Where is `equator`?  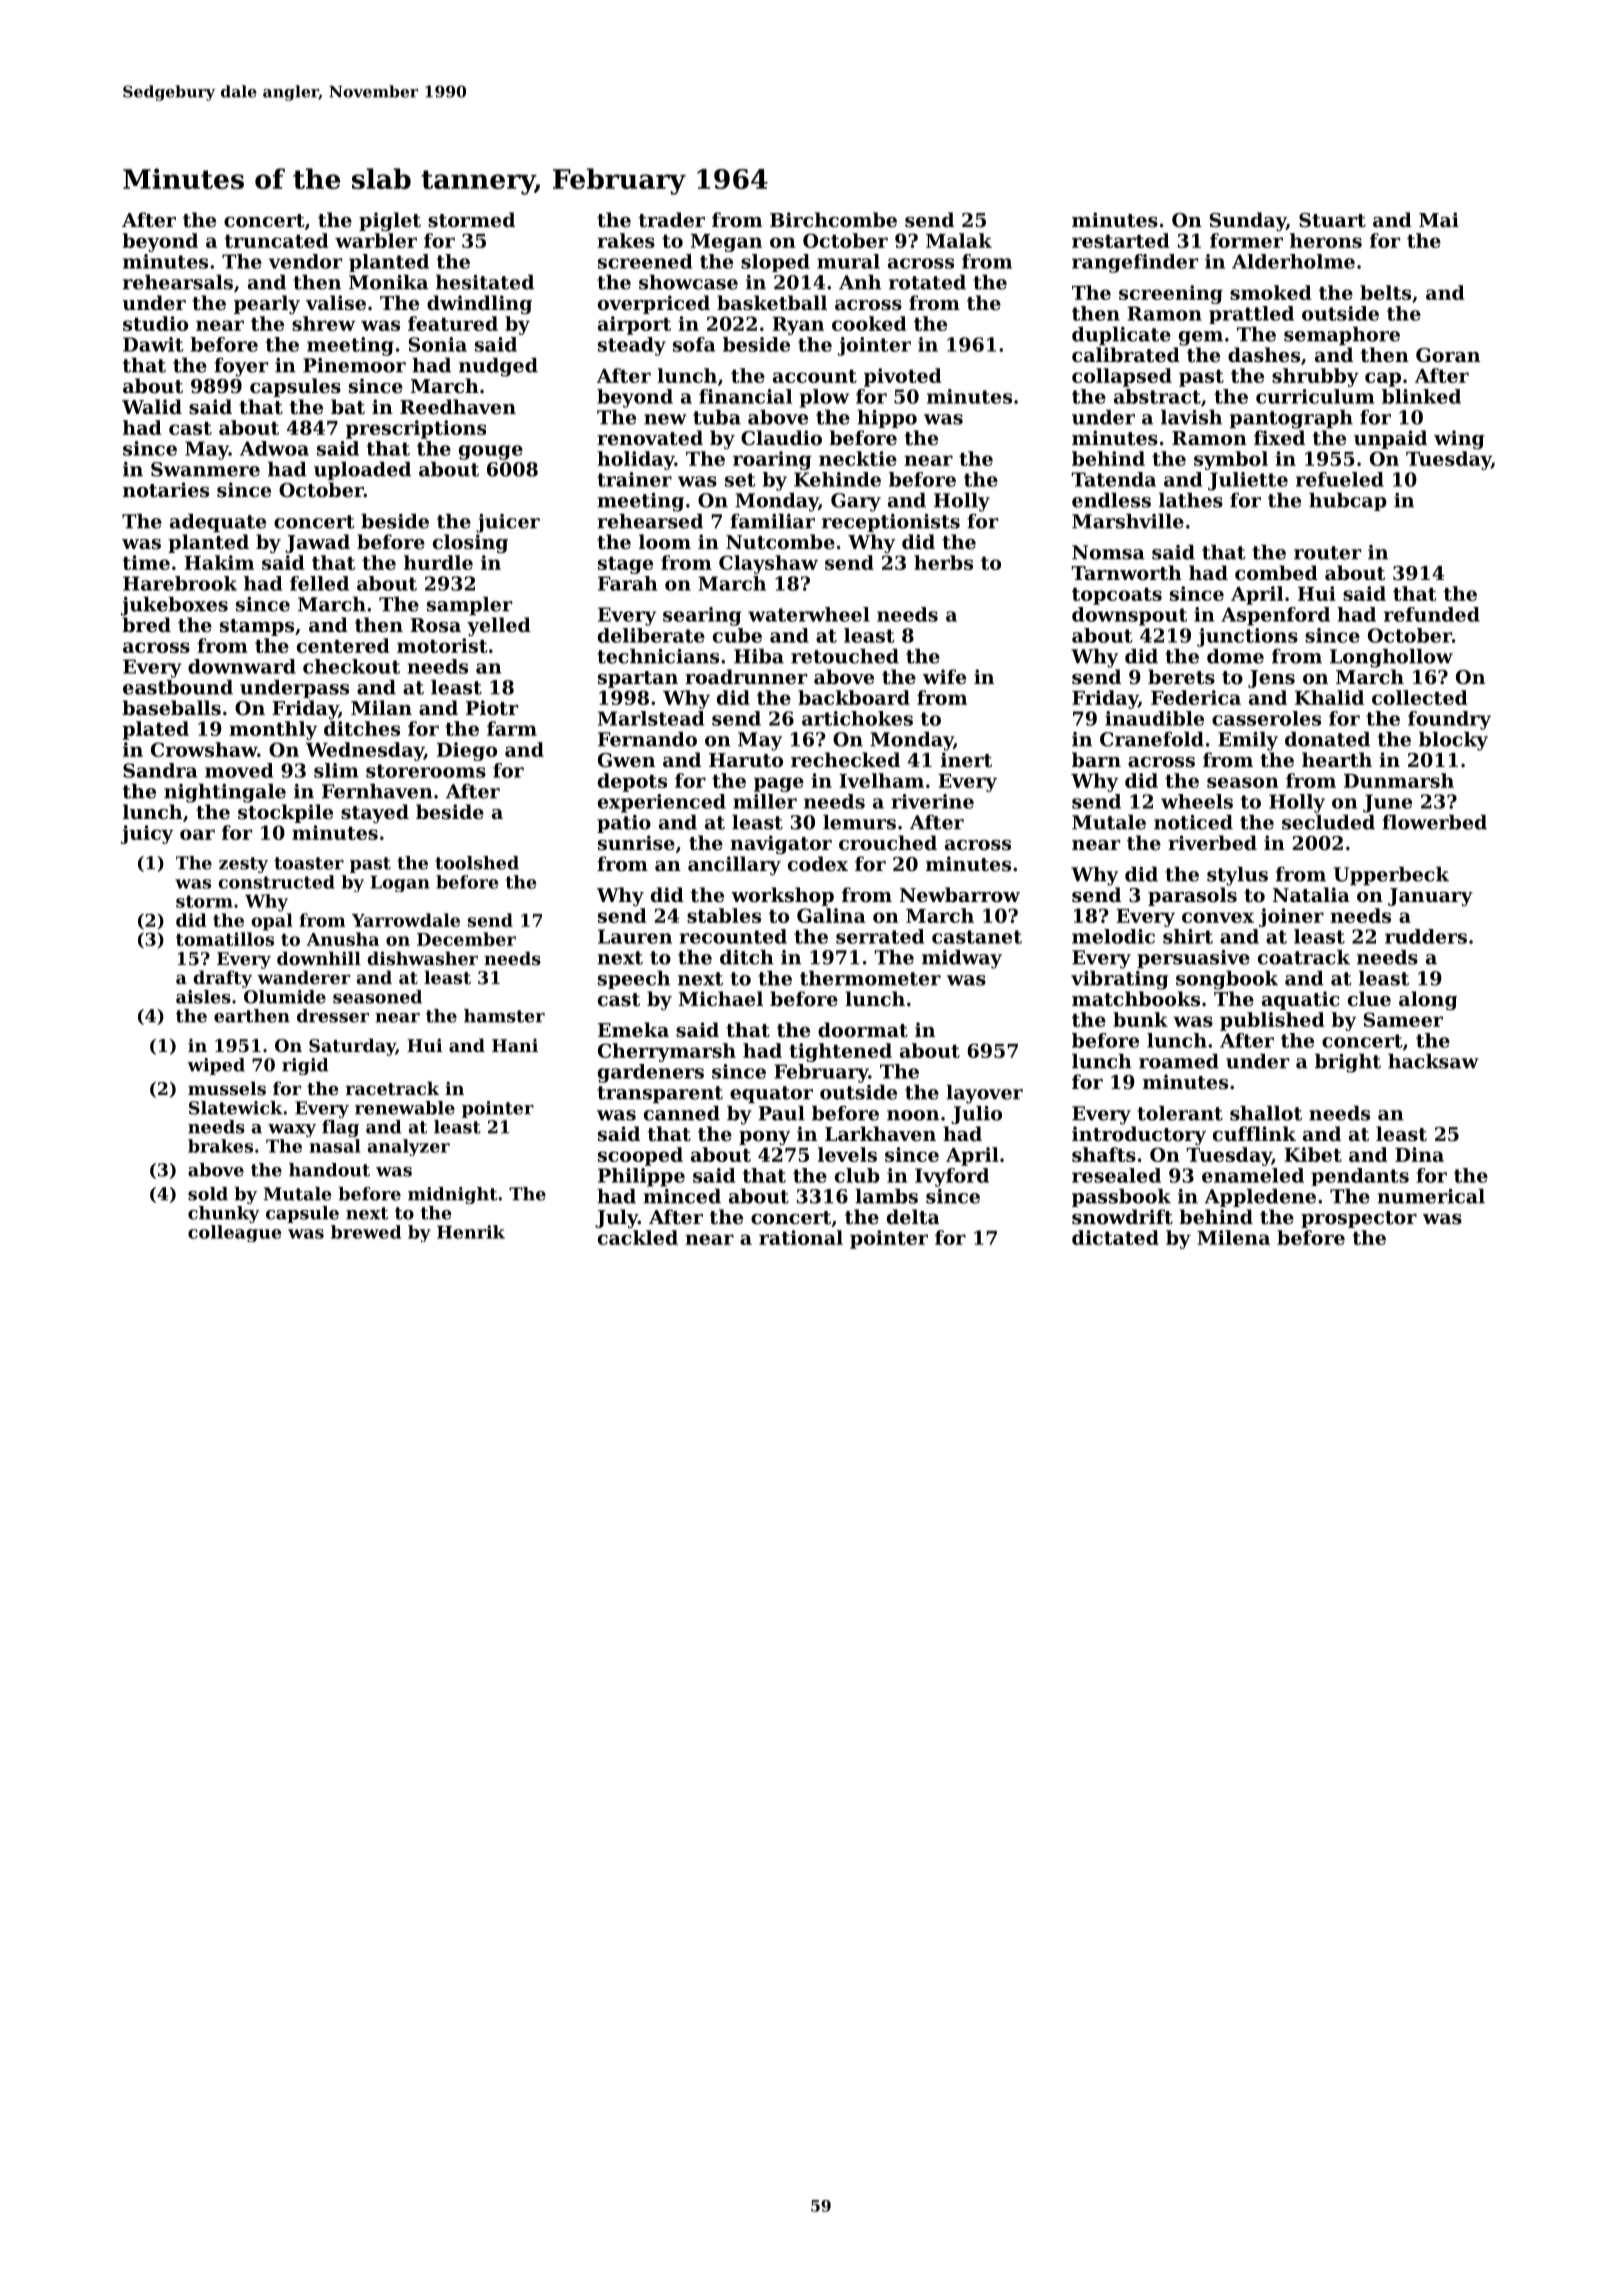 equator is located at coordinates (771, 1094).
